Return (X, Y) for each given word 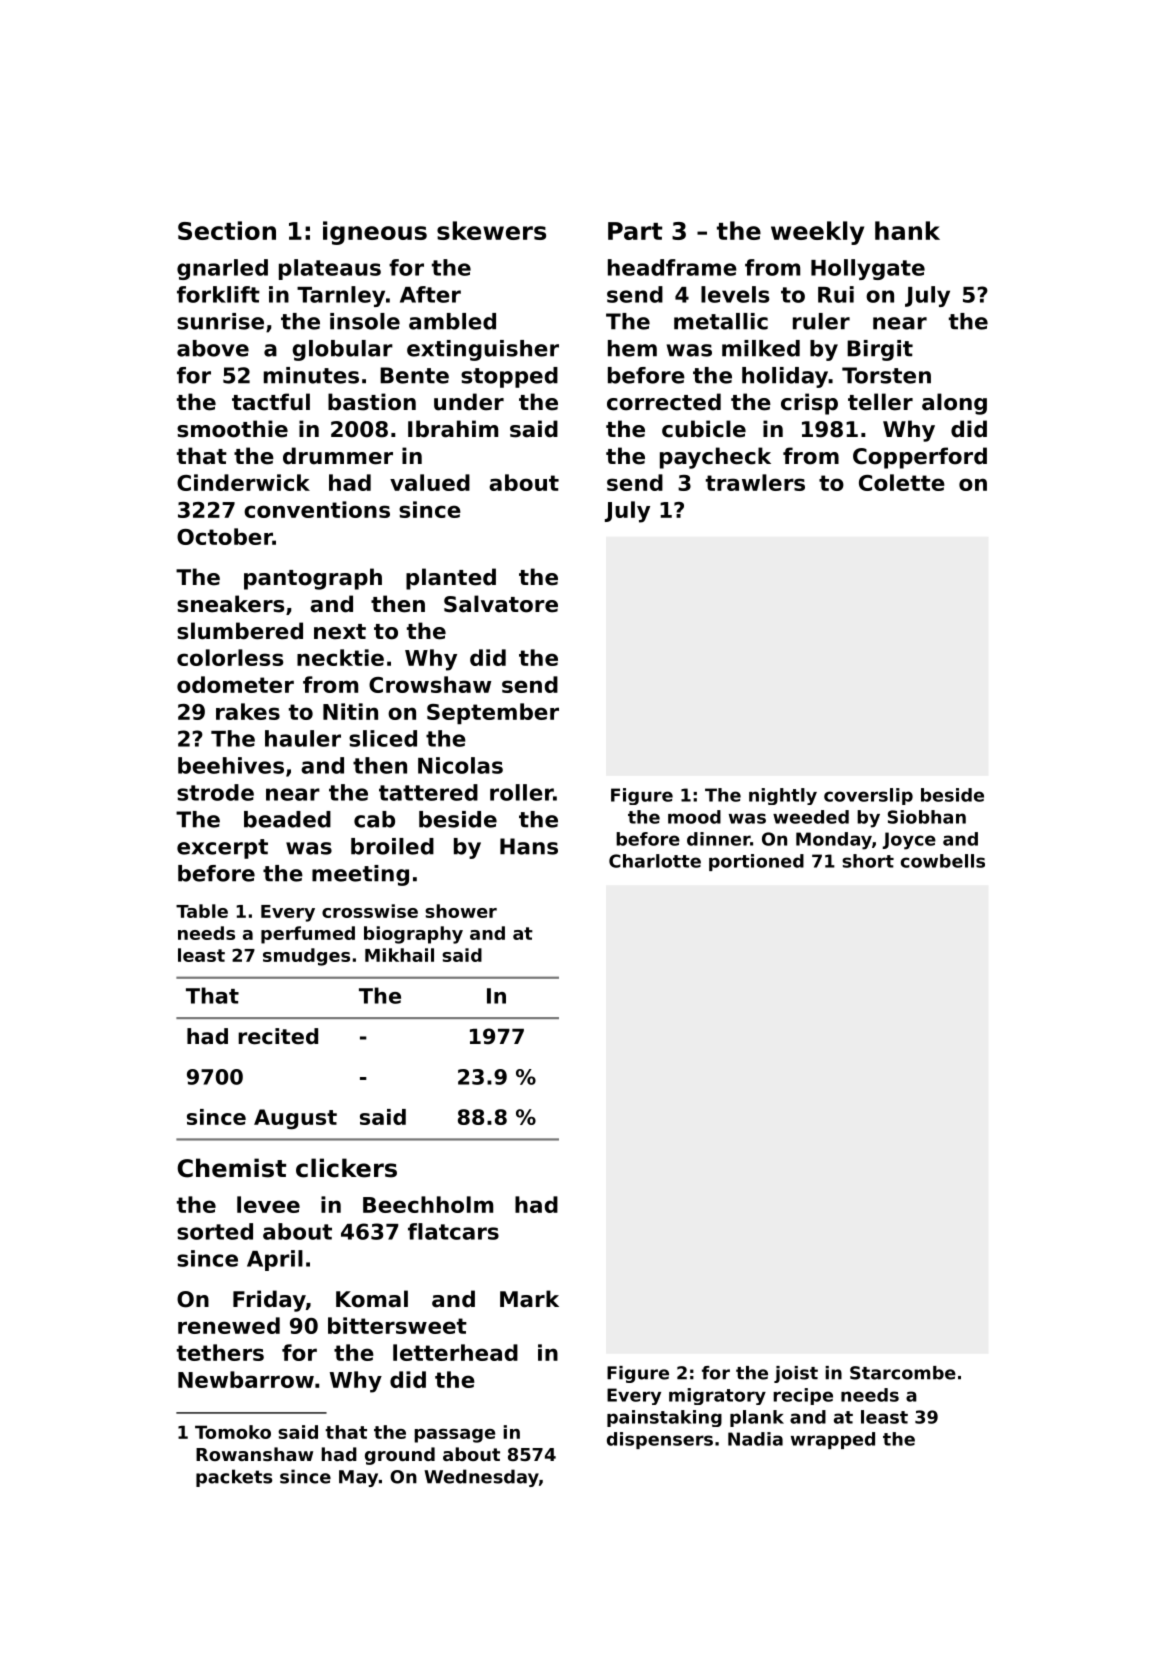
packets (234, 1478)
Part (635, 231)
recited (278, 1036)
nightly (783, 796)
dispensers (660, 1440)
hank (907, 230)
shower (461, 911)
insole (365, 321)
